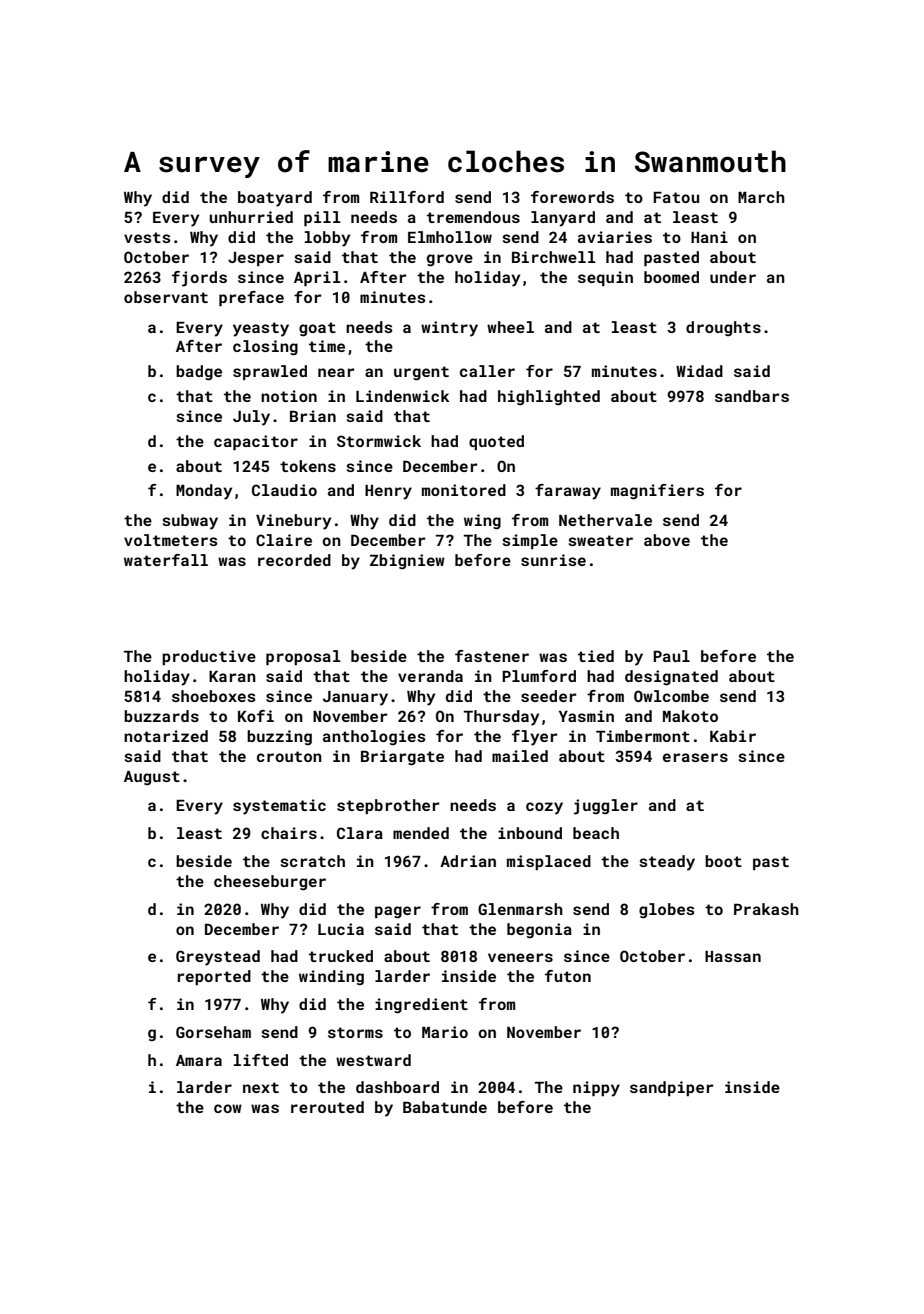 This page has width=924, height=1314. I want to click on wheel, so click(510, 327).
